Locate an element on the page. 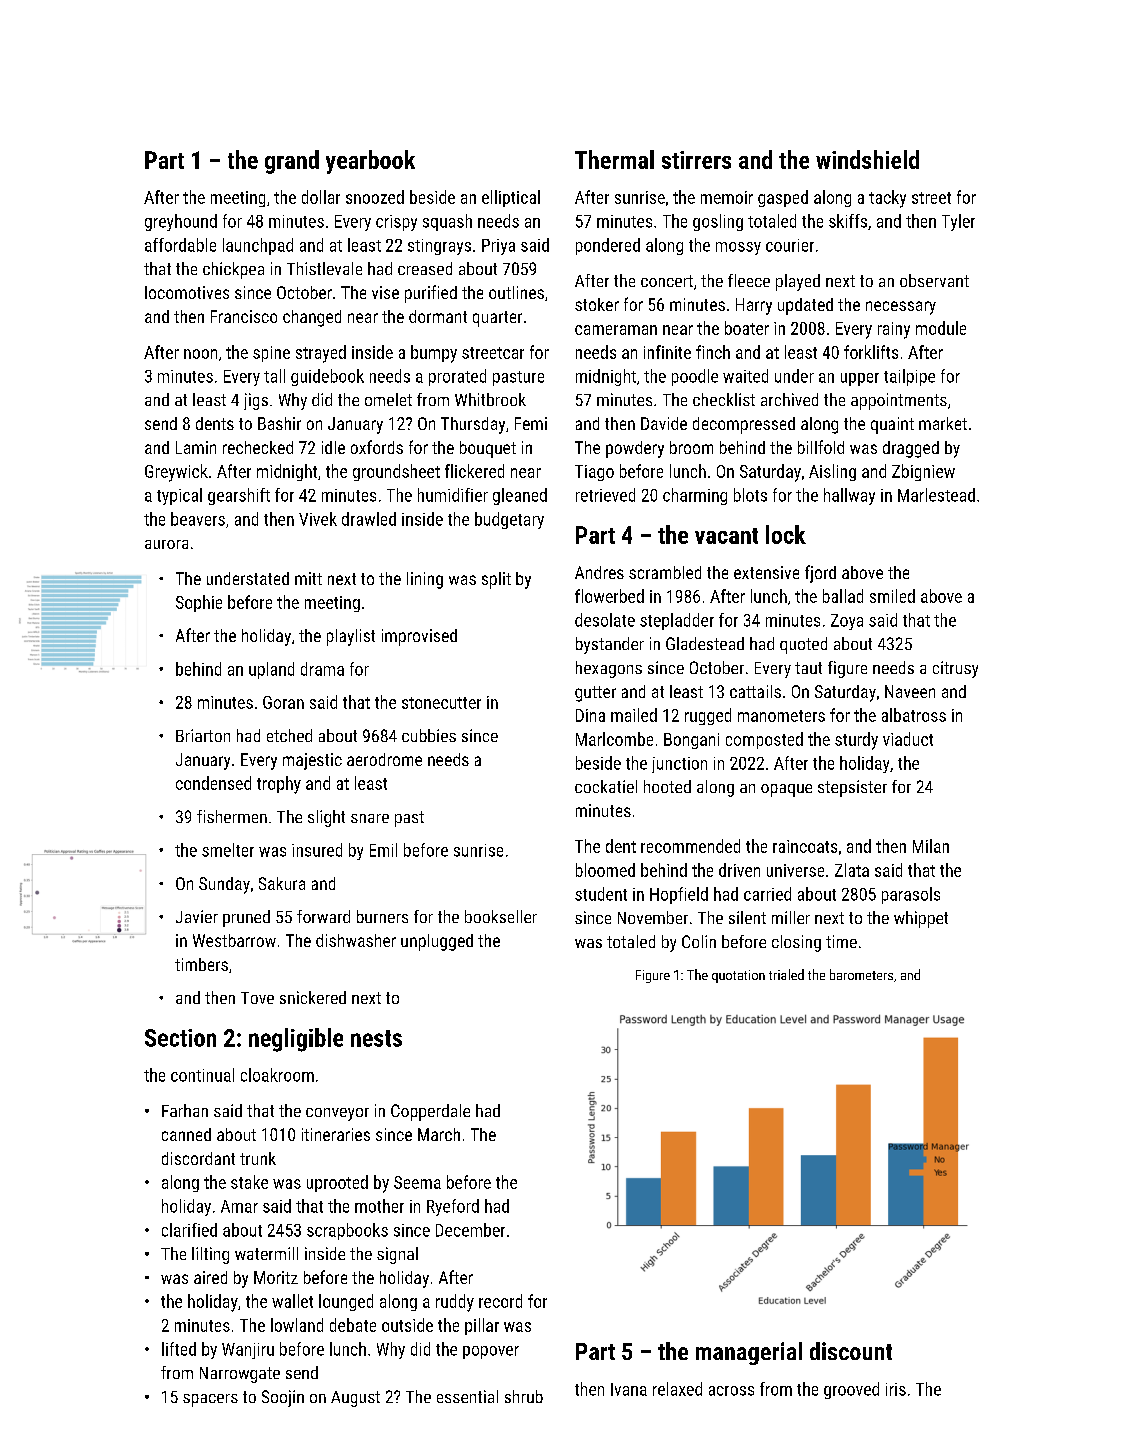 The height and width of the image is (1455, 1125). stake is located at coordinates (249, 1182).
